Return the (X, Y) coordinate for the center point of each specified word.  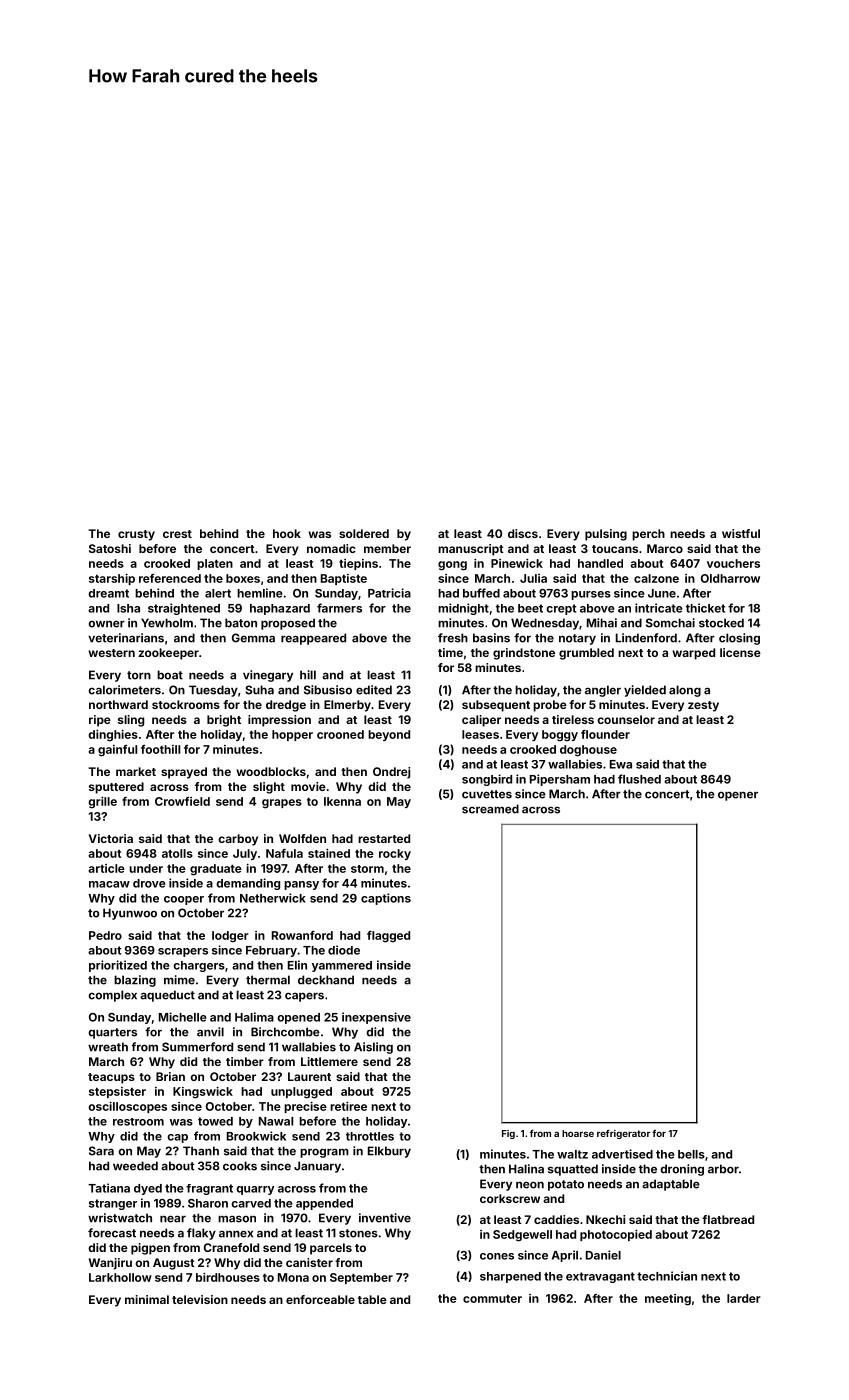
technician (667, 1276)
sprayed (184, 773)
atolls (177, 853)
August (174, 1264)
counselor (626, 719)
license (740, 652)
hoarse (578, 1133)
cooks (240, 1166)
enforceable (320, 1299)
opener (738, 796)
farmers (339, 608)
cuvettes (487, 794)
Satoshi (110, 548)
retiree (348, 1106)
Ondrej (391, 773)
